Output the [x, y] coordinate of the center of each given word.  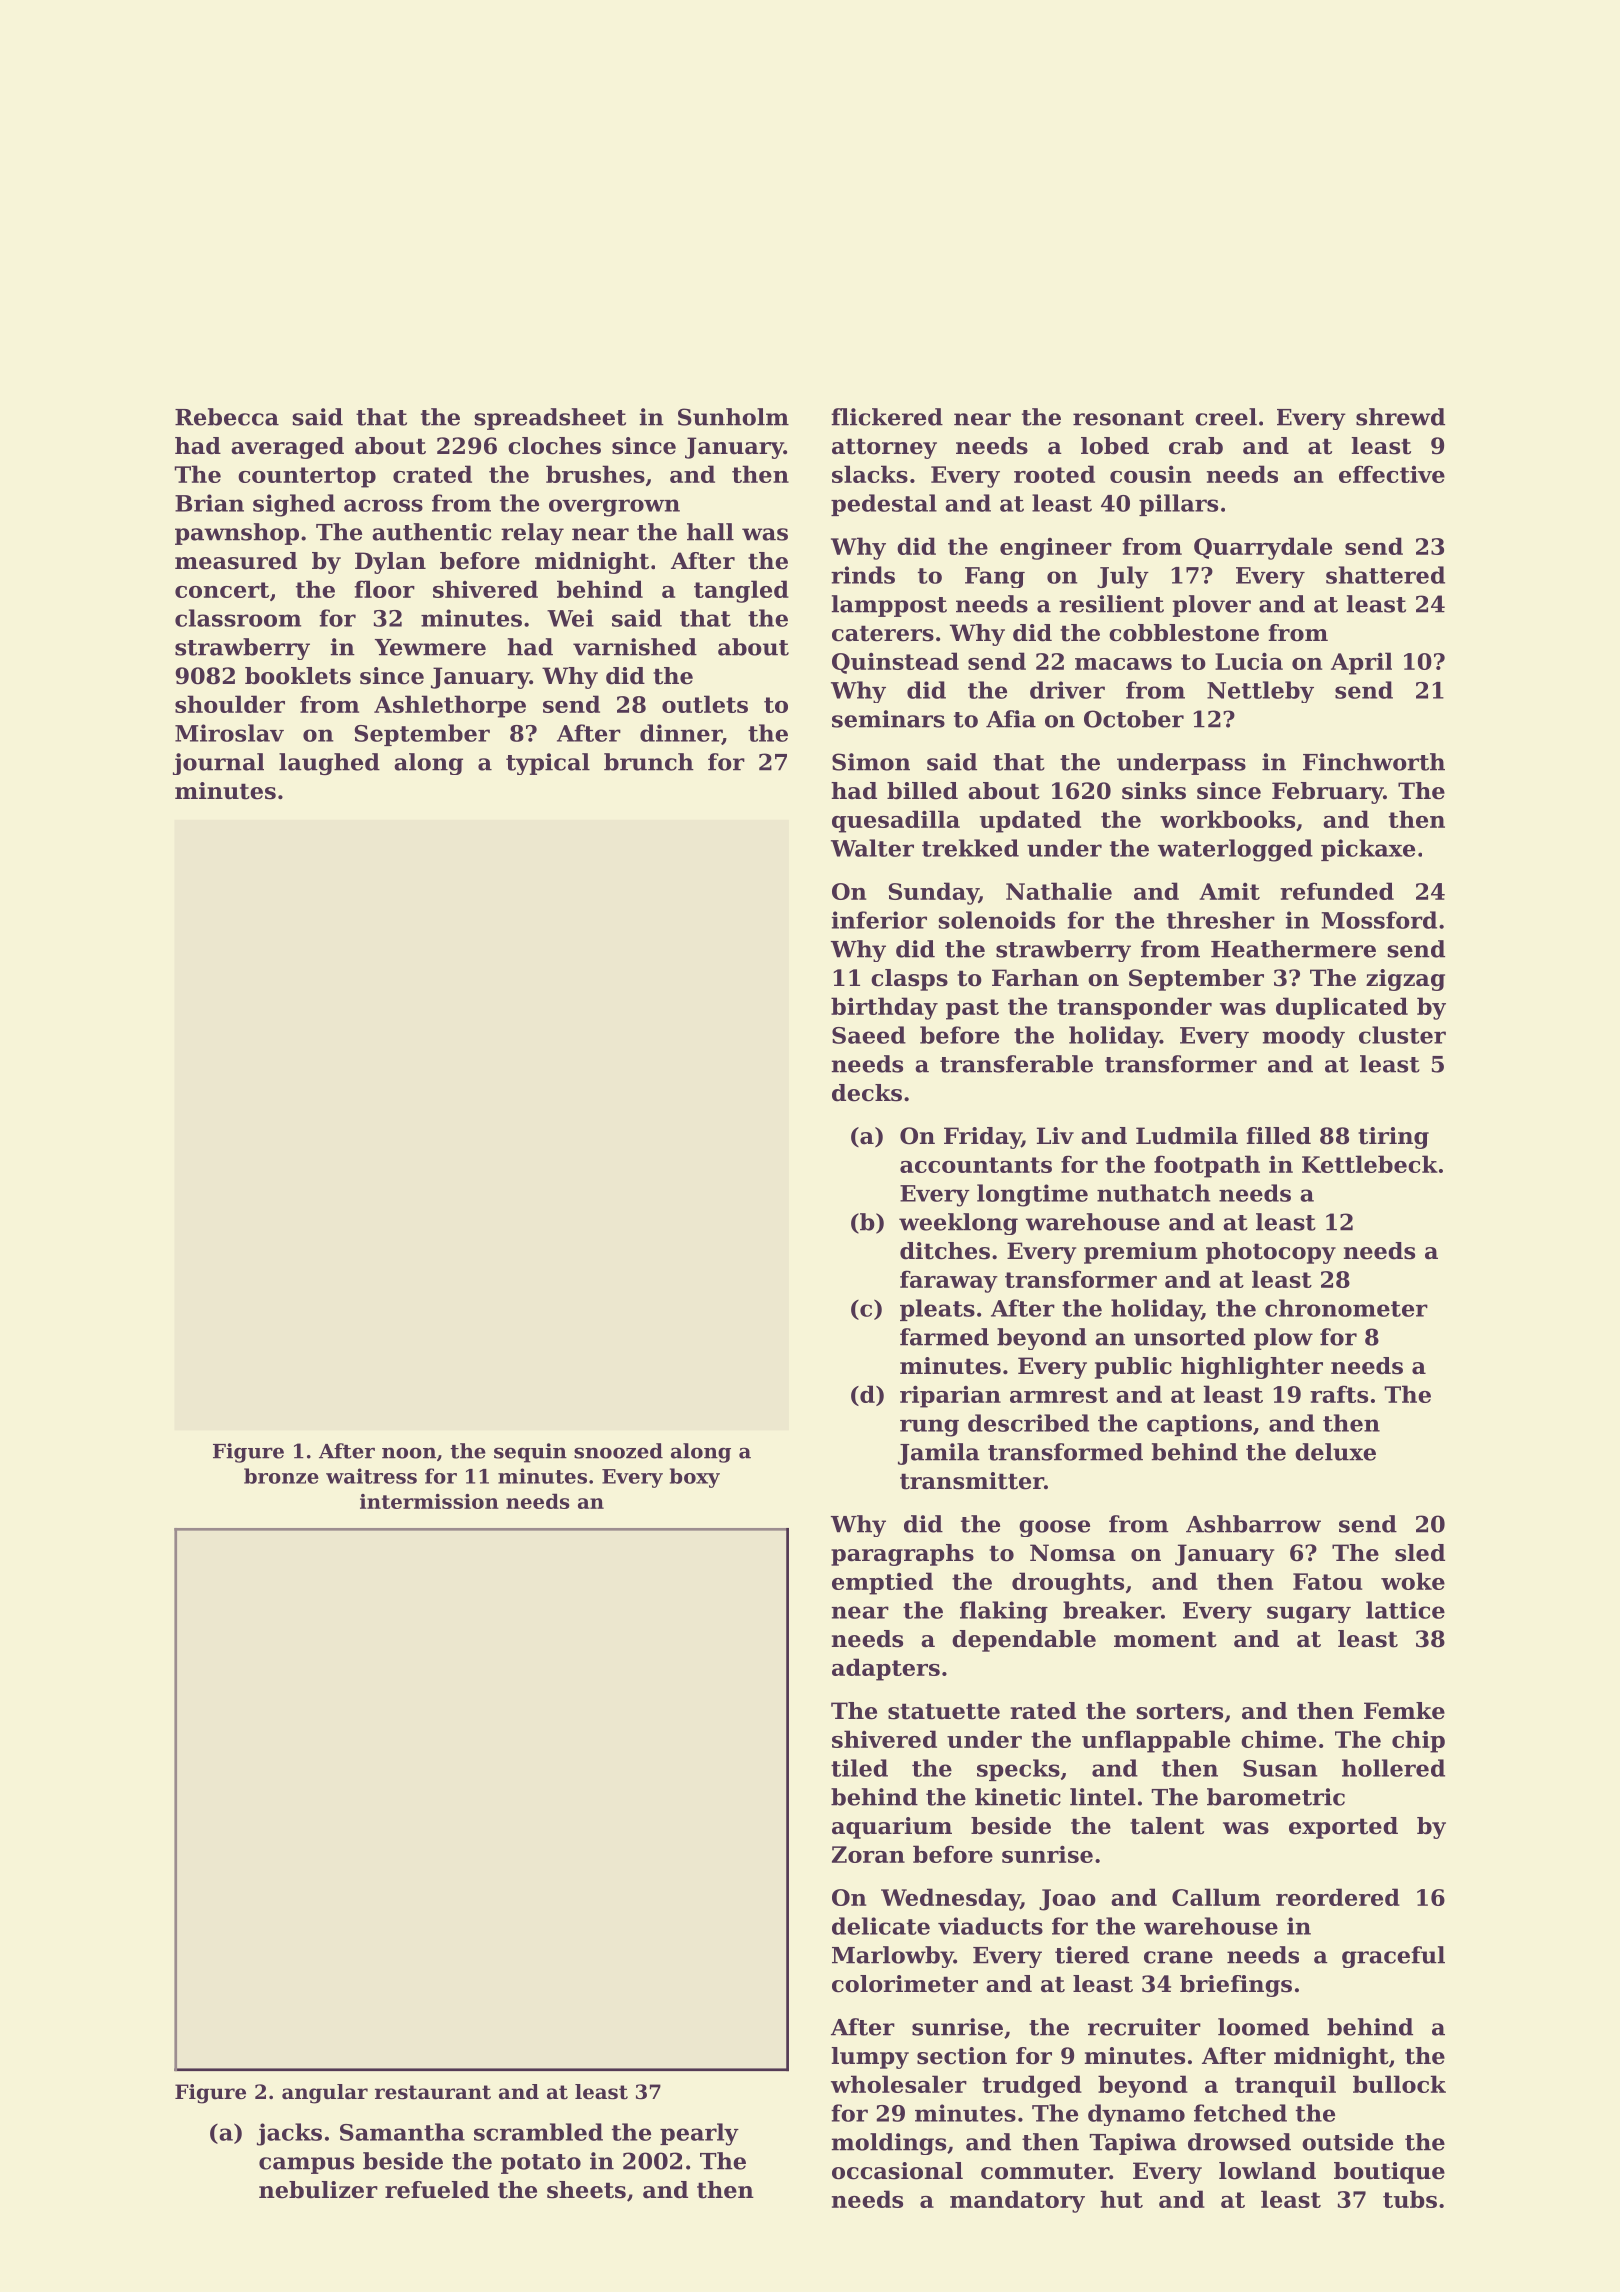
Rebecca [227, 417]
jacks [289, 2134]
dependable [1024, 1641]
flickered [887, 417]
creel [1226, 417]
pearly [699, 2134]
